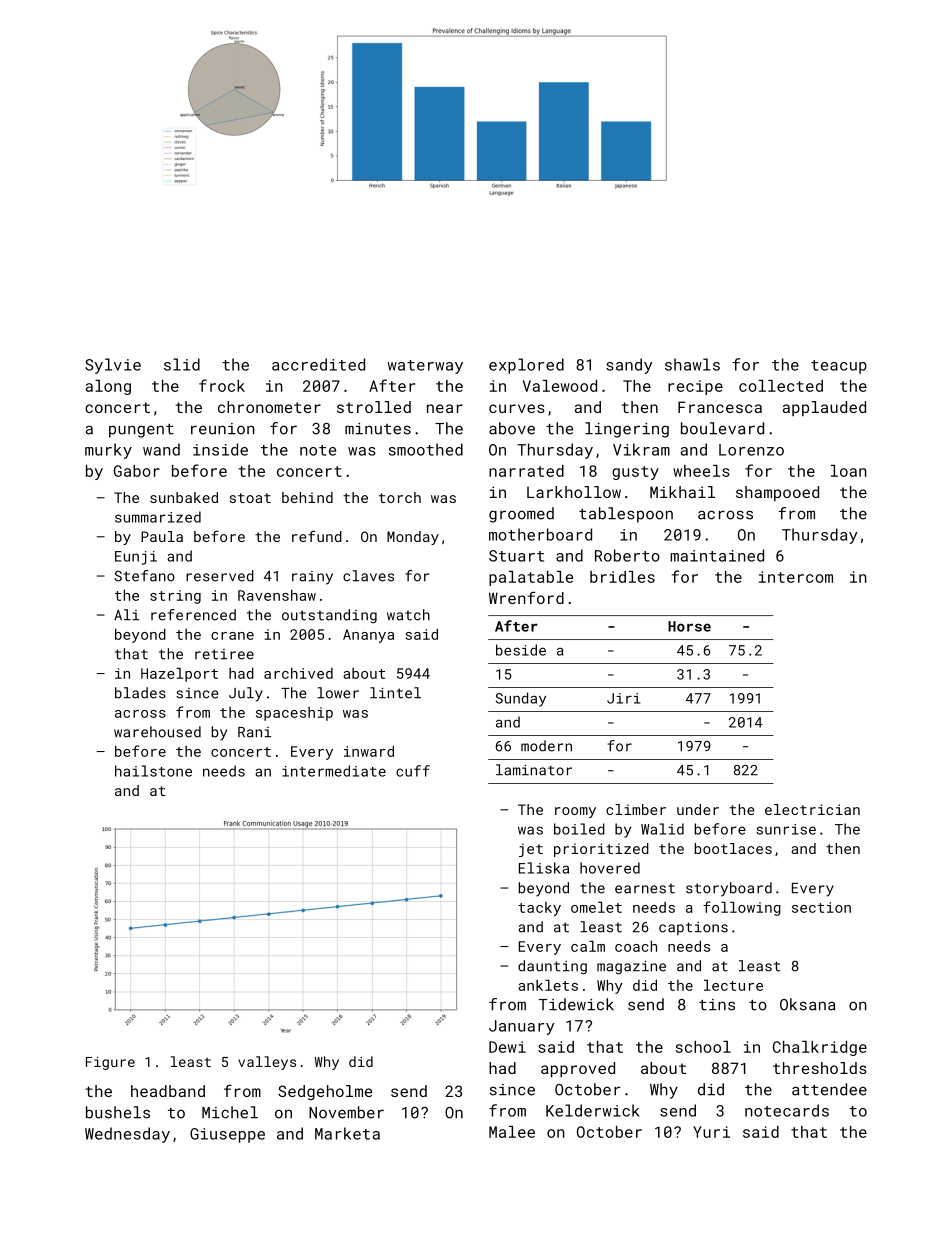  Describe the element at coordinates (521, 650) in the page. I see `beside` at that location.
